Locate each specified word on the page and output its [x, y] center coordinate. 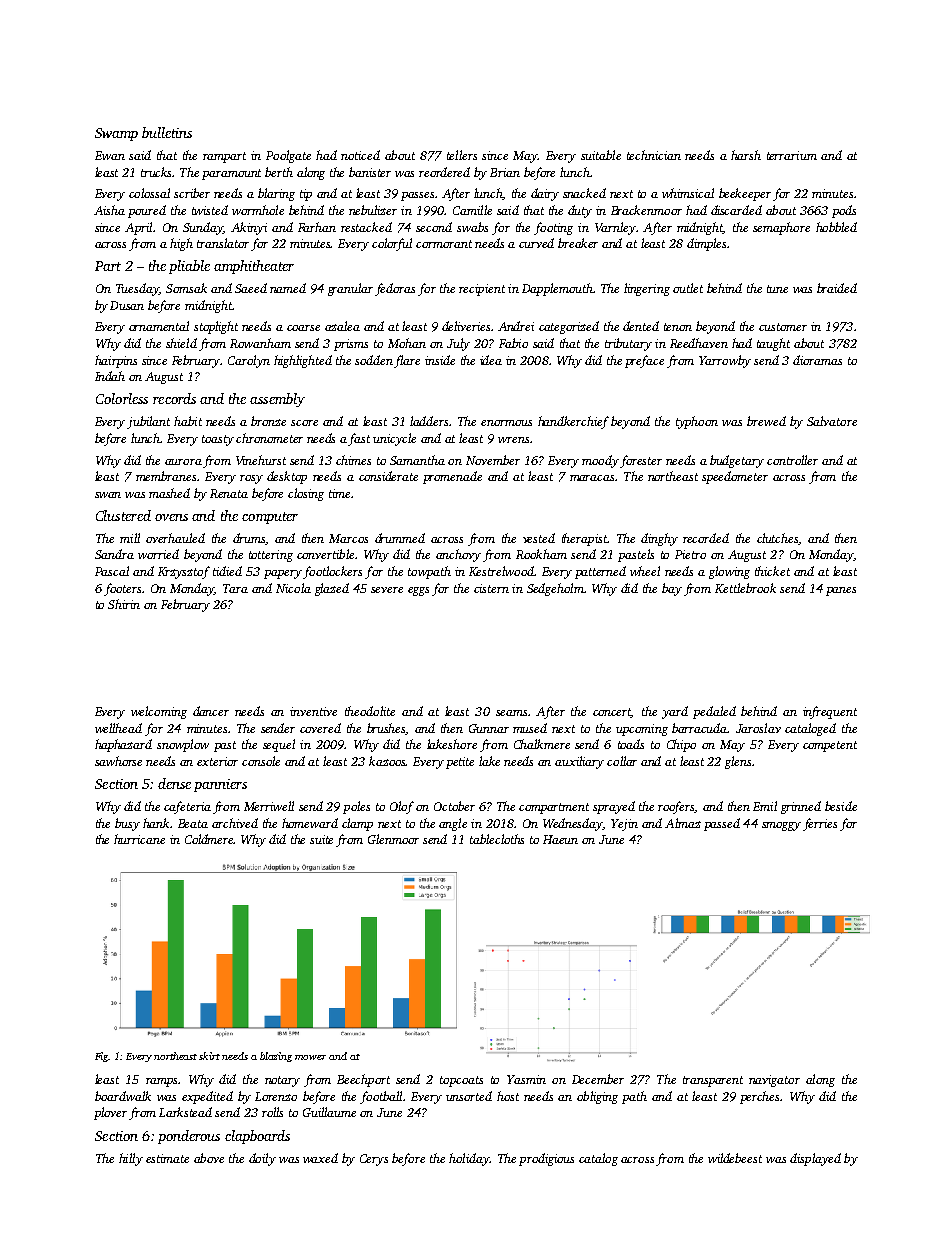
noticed [360, 155]
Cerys [374, 1160]
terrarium [792, 155]
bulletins [167, 132]
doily [262, 1159]
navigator [774, 1081]
